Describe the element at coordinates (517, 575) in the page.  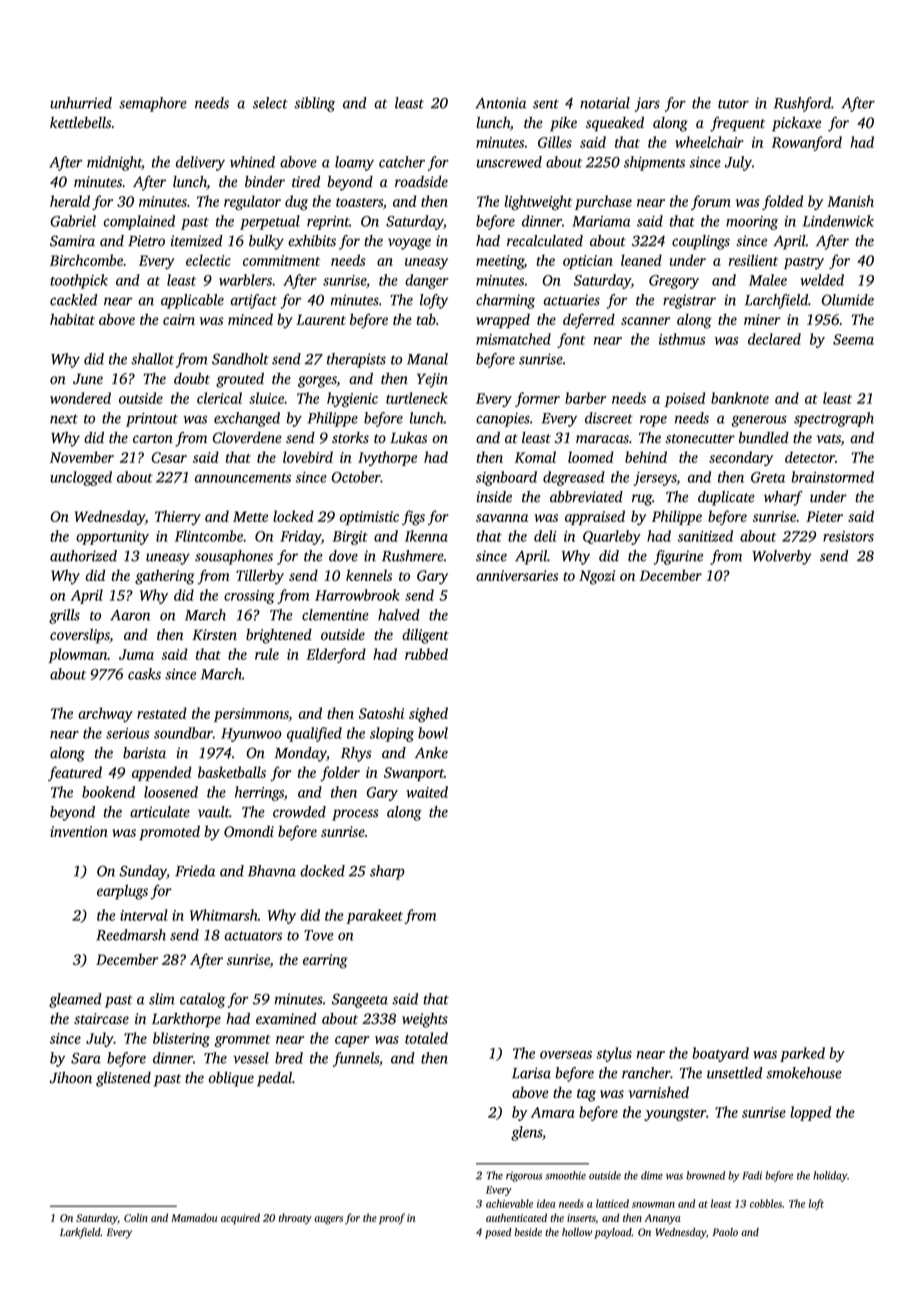
I see `anniversaries` at that location.
